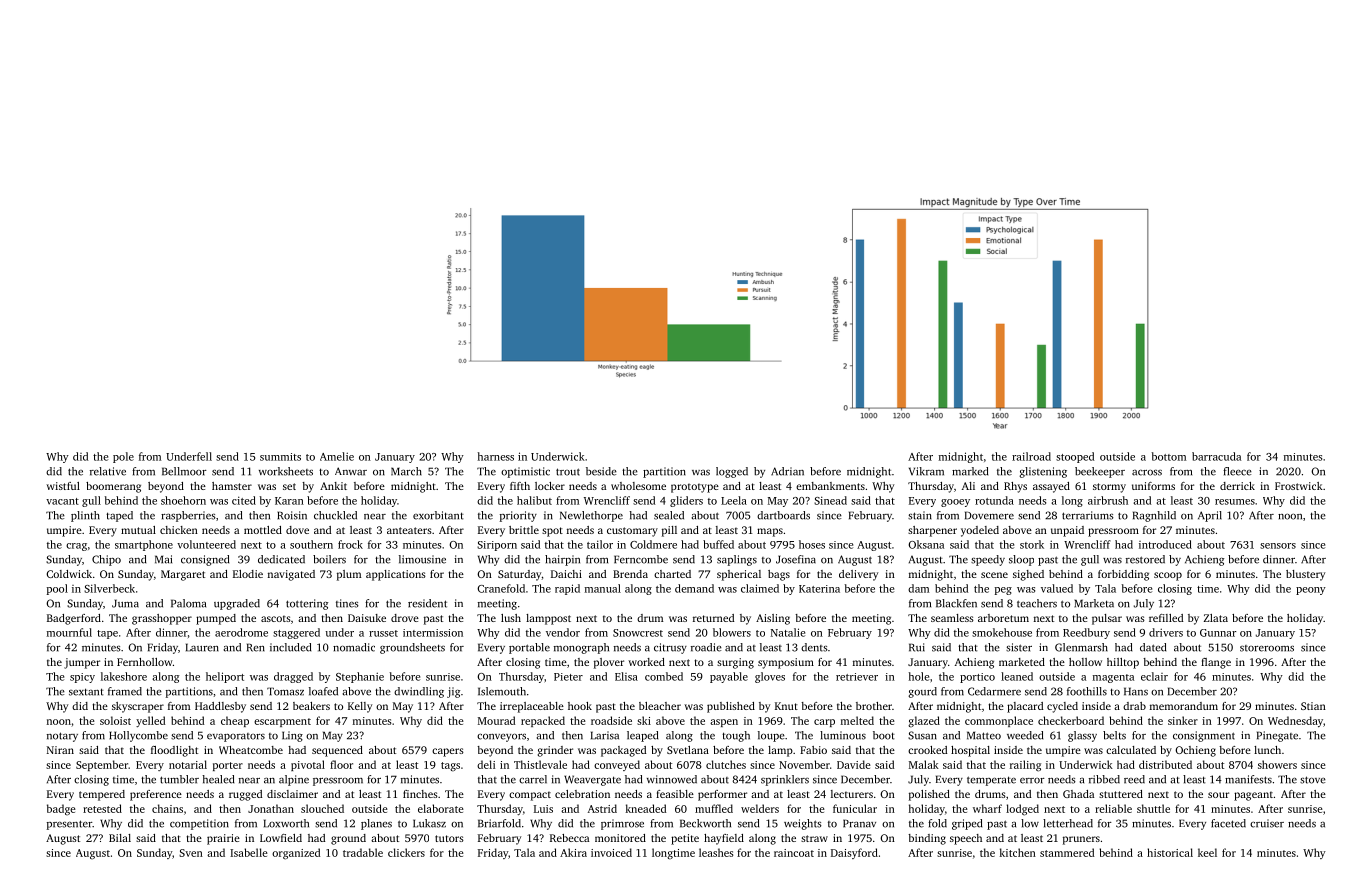  I want to click on organized, so click(296, 854).
